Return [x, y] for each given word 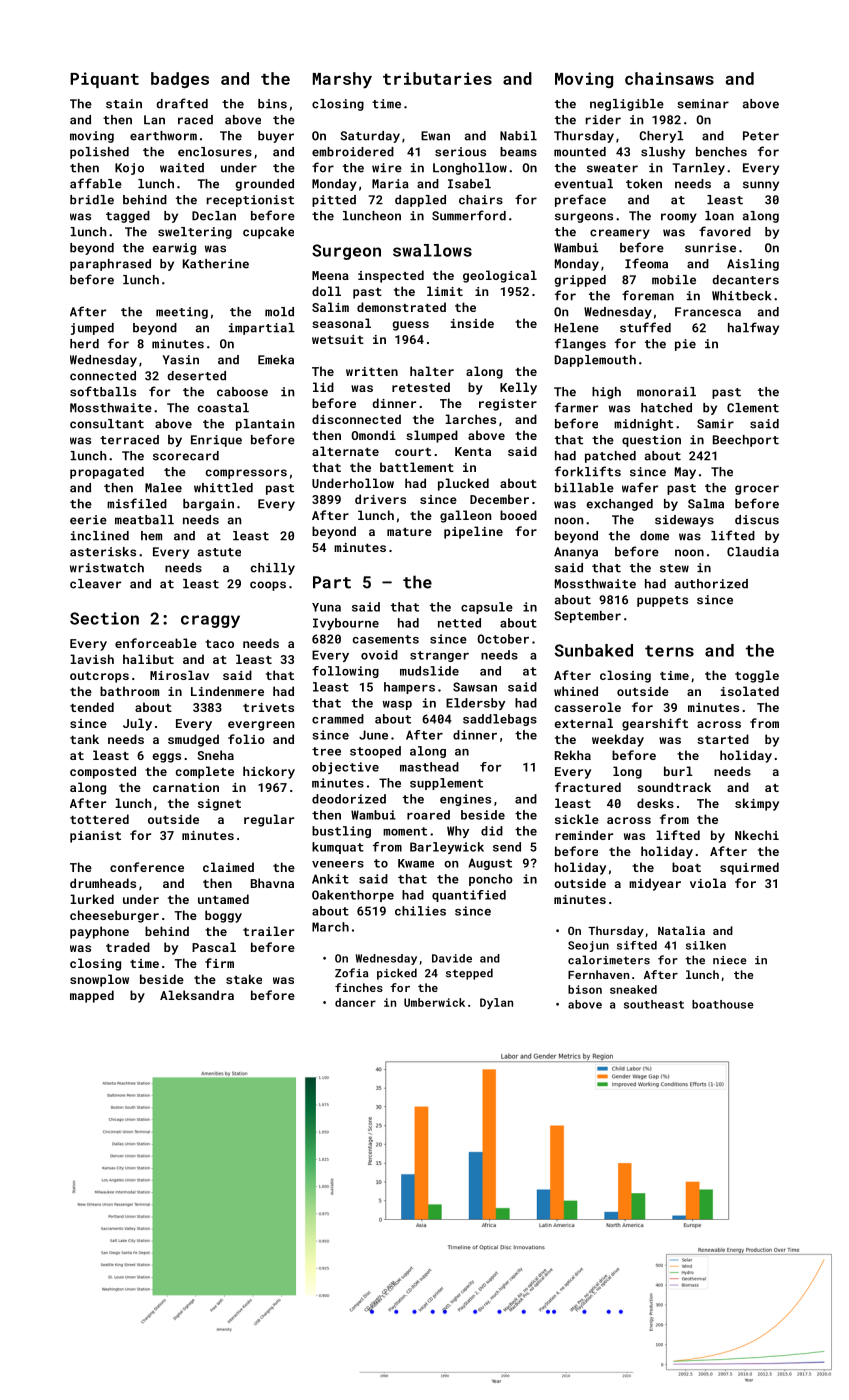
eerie [88, 520]
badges [180, 80]
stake [244, 979]
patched [610, 457]
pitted [334, 201]
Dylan [496, 1003]
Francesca [708, 312]
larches [470, 419]
